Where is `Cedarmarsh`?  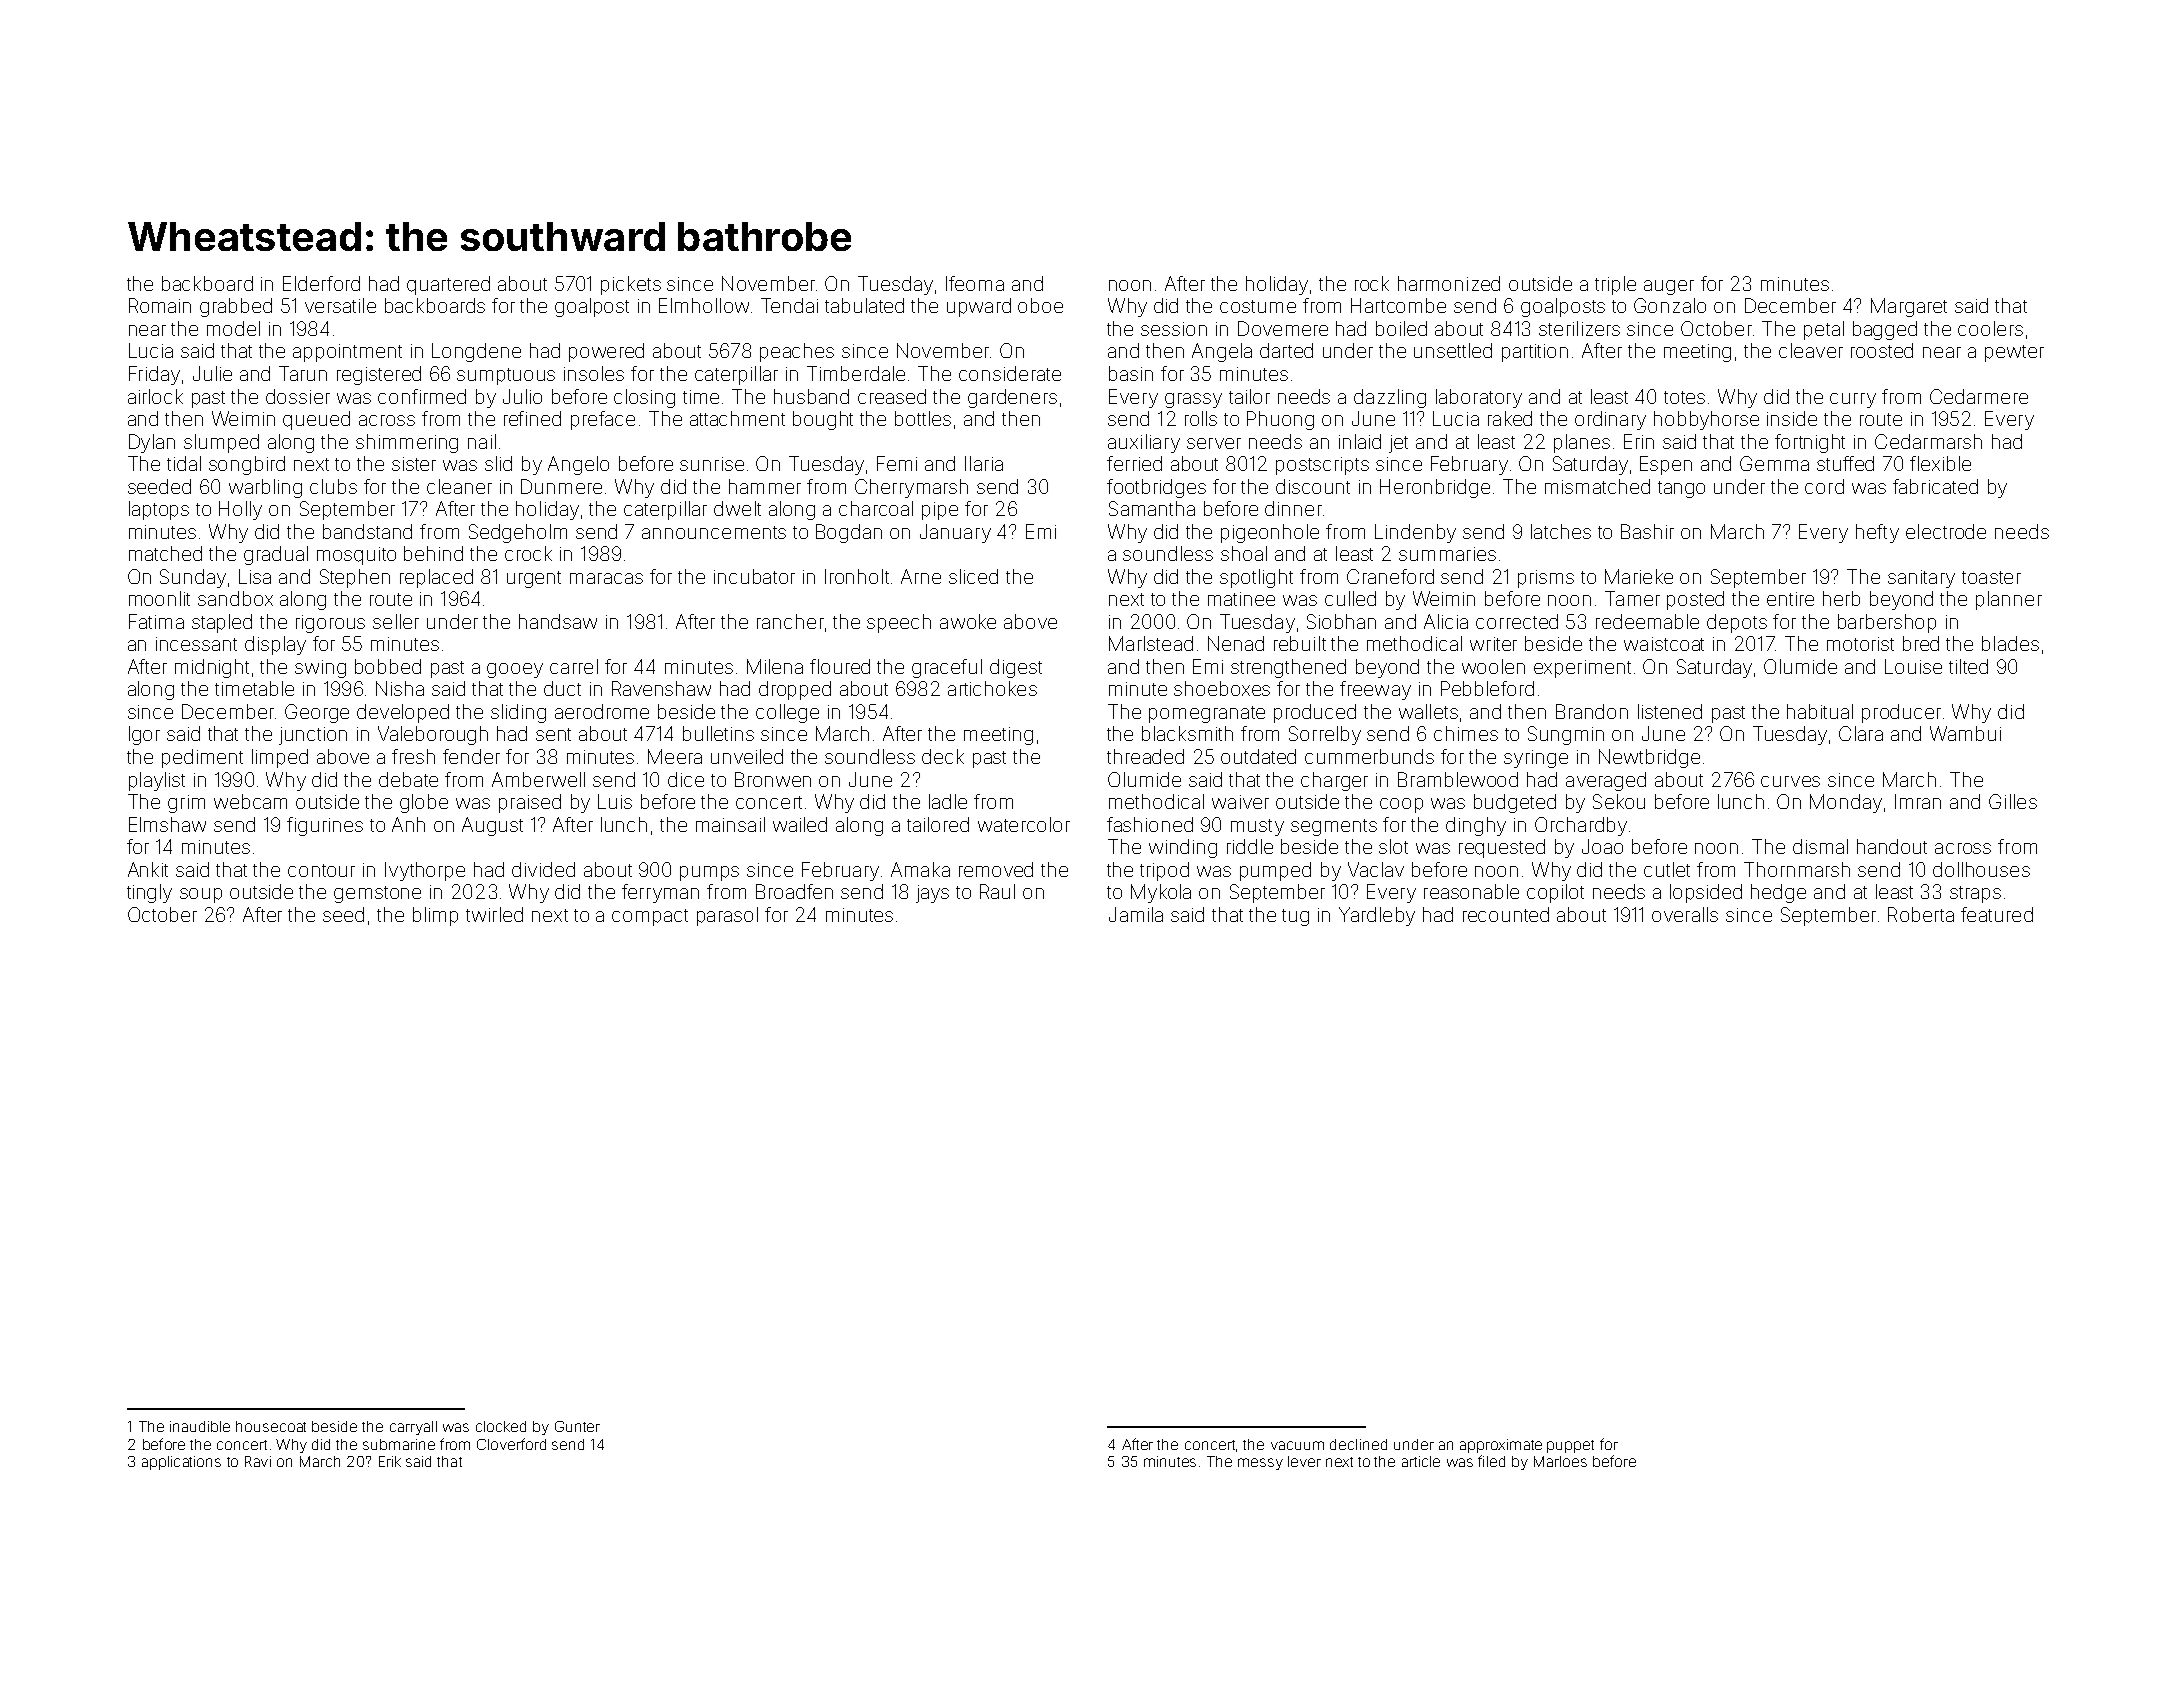 Cedarmarsh is located at coordinates (1928, 441).
